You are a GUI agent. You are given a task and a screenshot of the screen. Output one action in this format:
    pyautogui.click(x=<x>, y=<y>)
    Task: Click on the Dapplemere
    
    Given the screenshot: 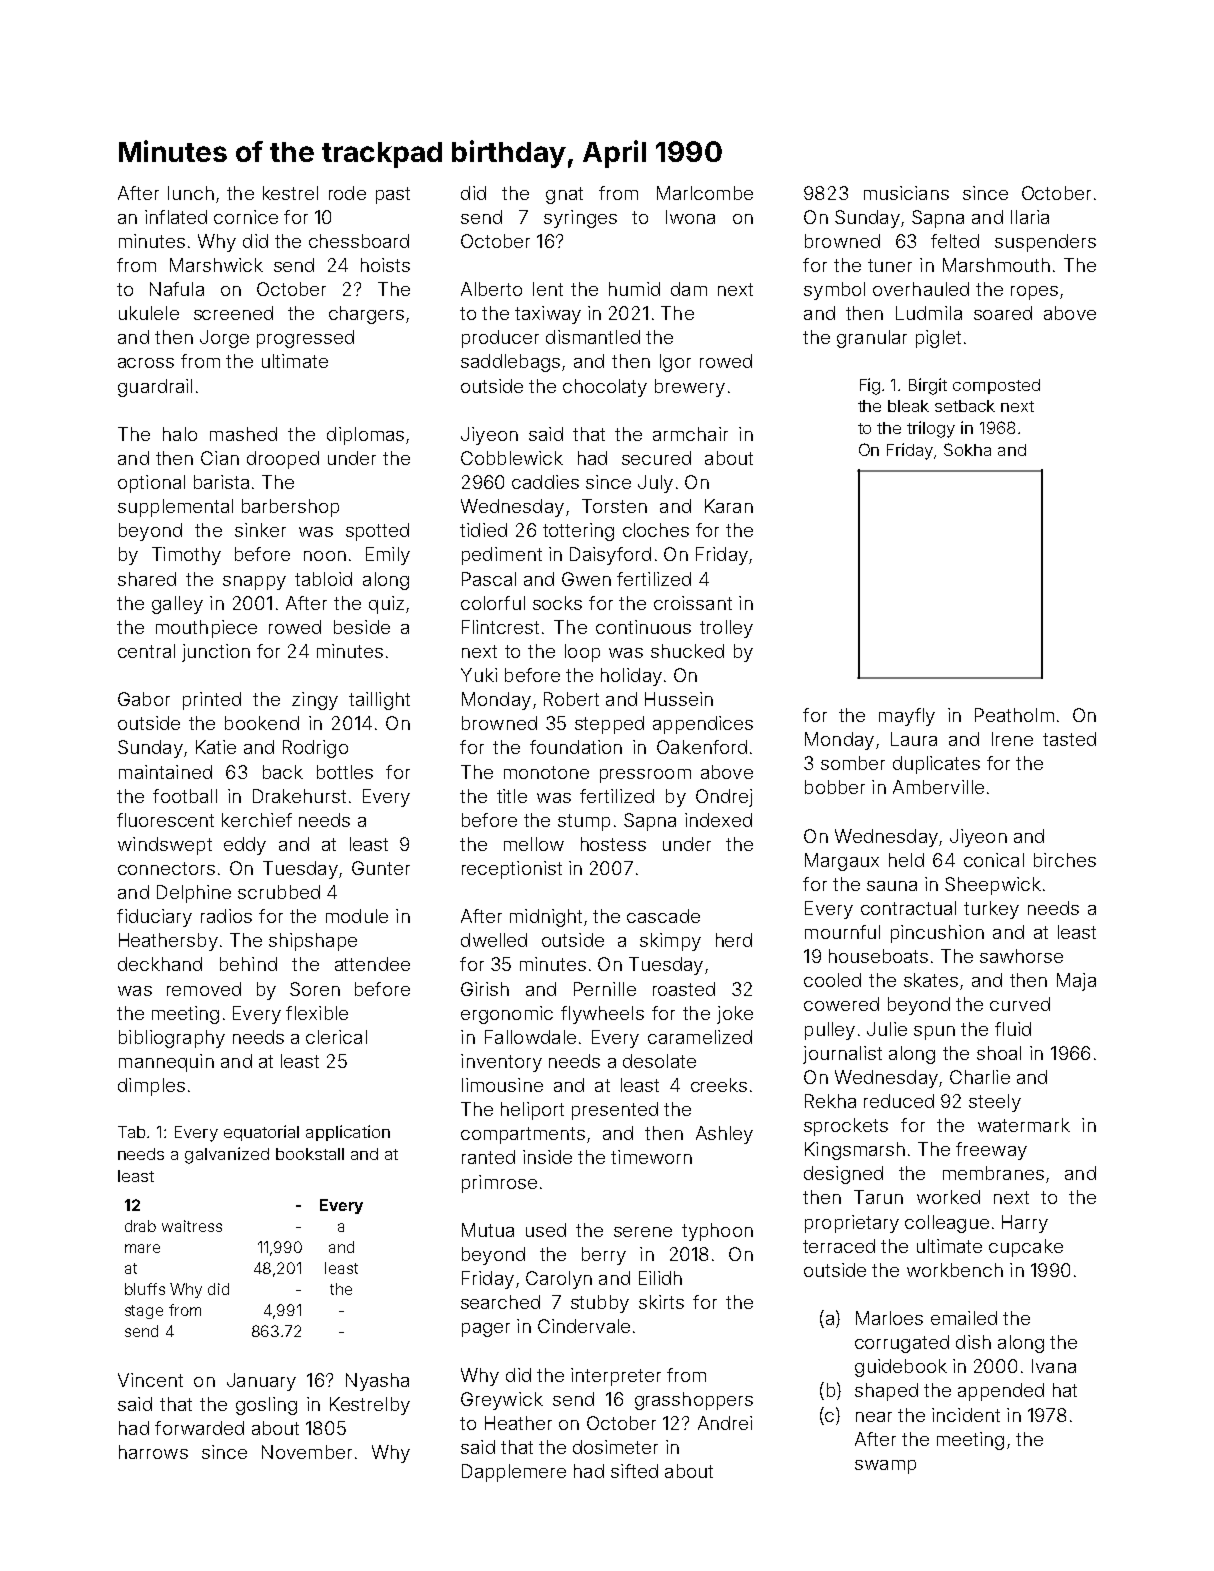 What is the action you would take?
    pyautogui.click(x=514, y=1473)
